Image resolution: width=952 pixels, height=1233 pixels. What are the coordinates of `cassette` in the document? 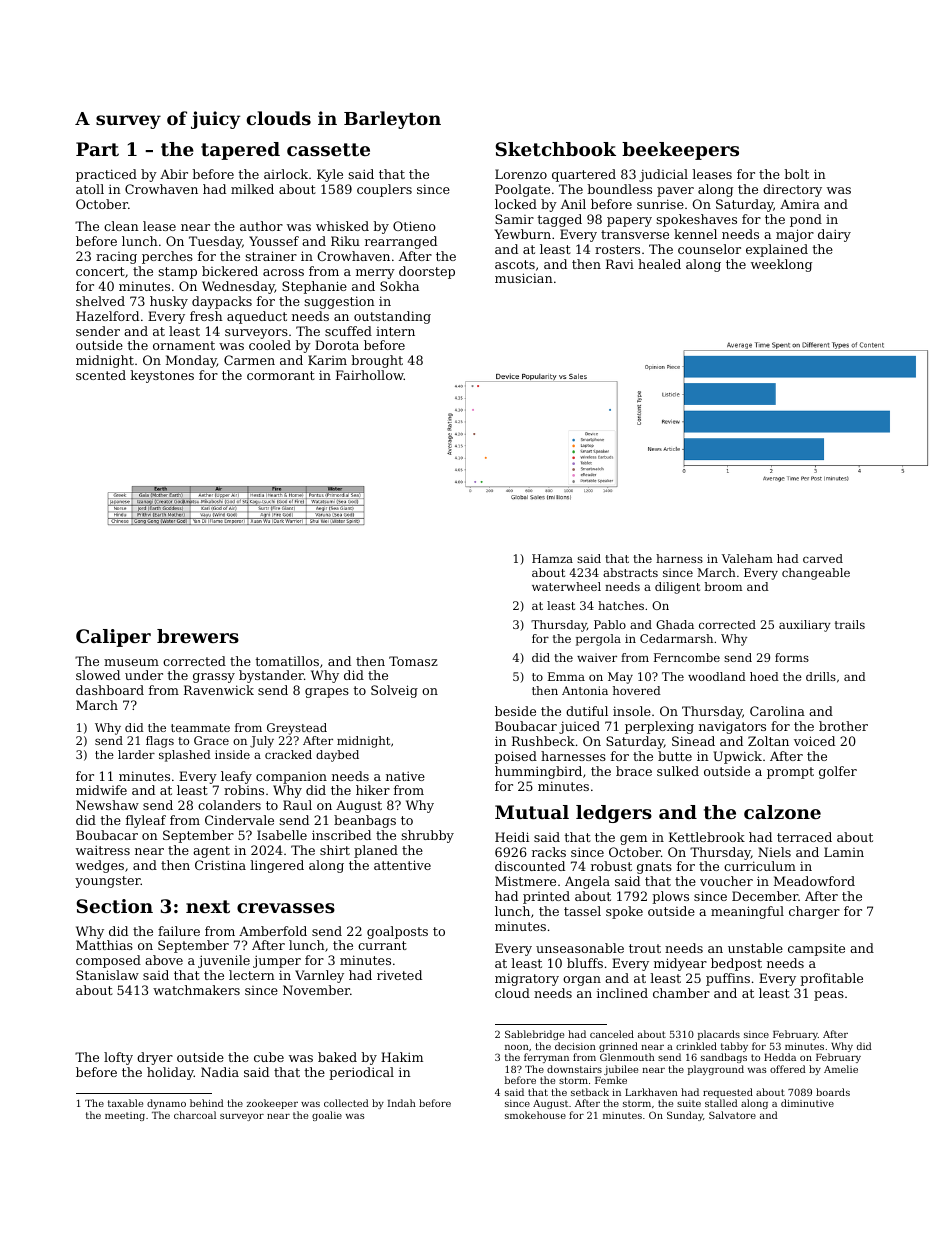 It's located at (328, 149).
